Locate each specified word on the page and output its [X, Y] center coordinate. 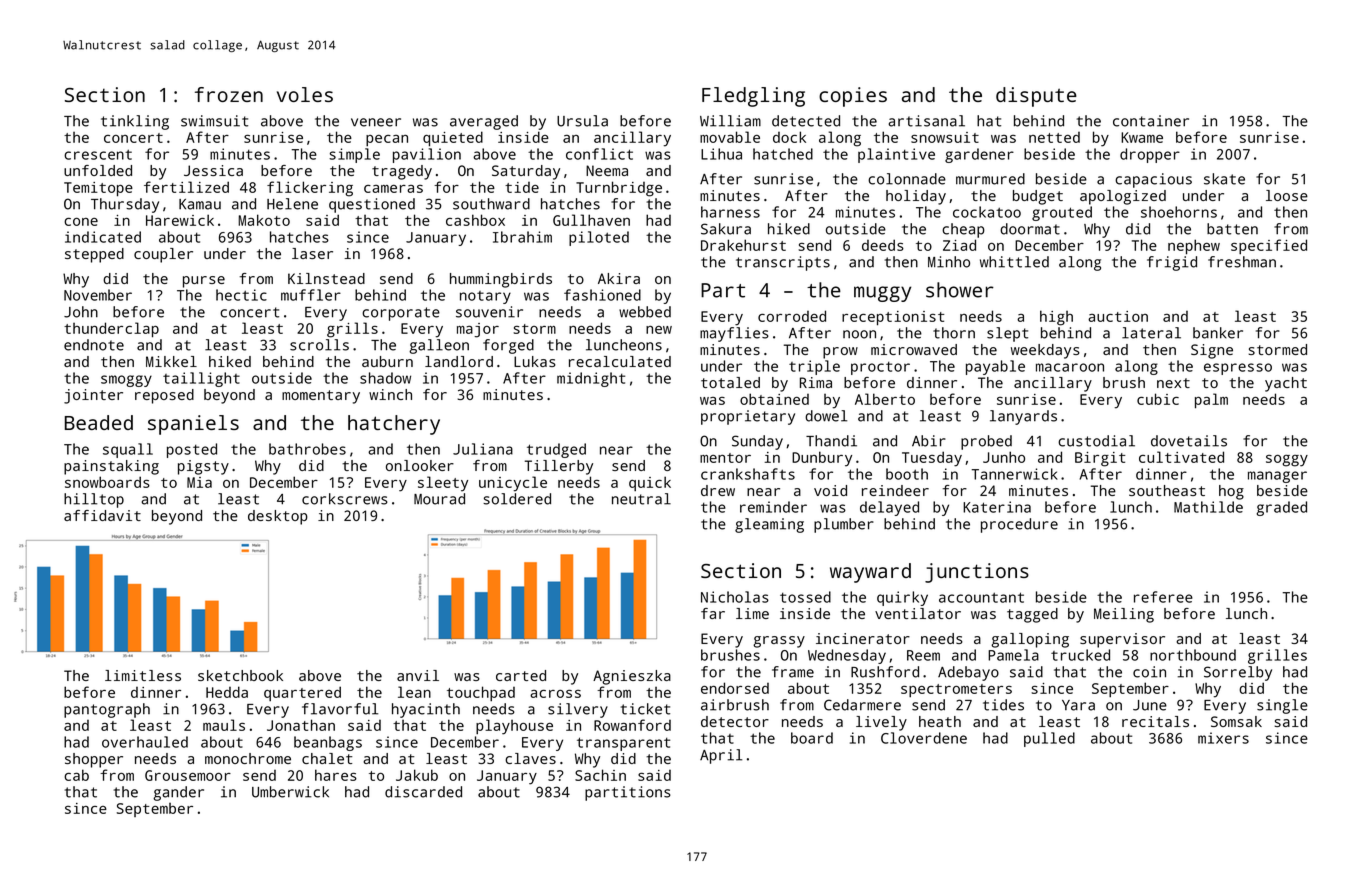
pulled [1049, 739]
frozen [229, 94]
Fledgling [753, 97]
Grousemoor [188, 775]
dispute [1036, 97]
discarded [423, 792]
